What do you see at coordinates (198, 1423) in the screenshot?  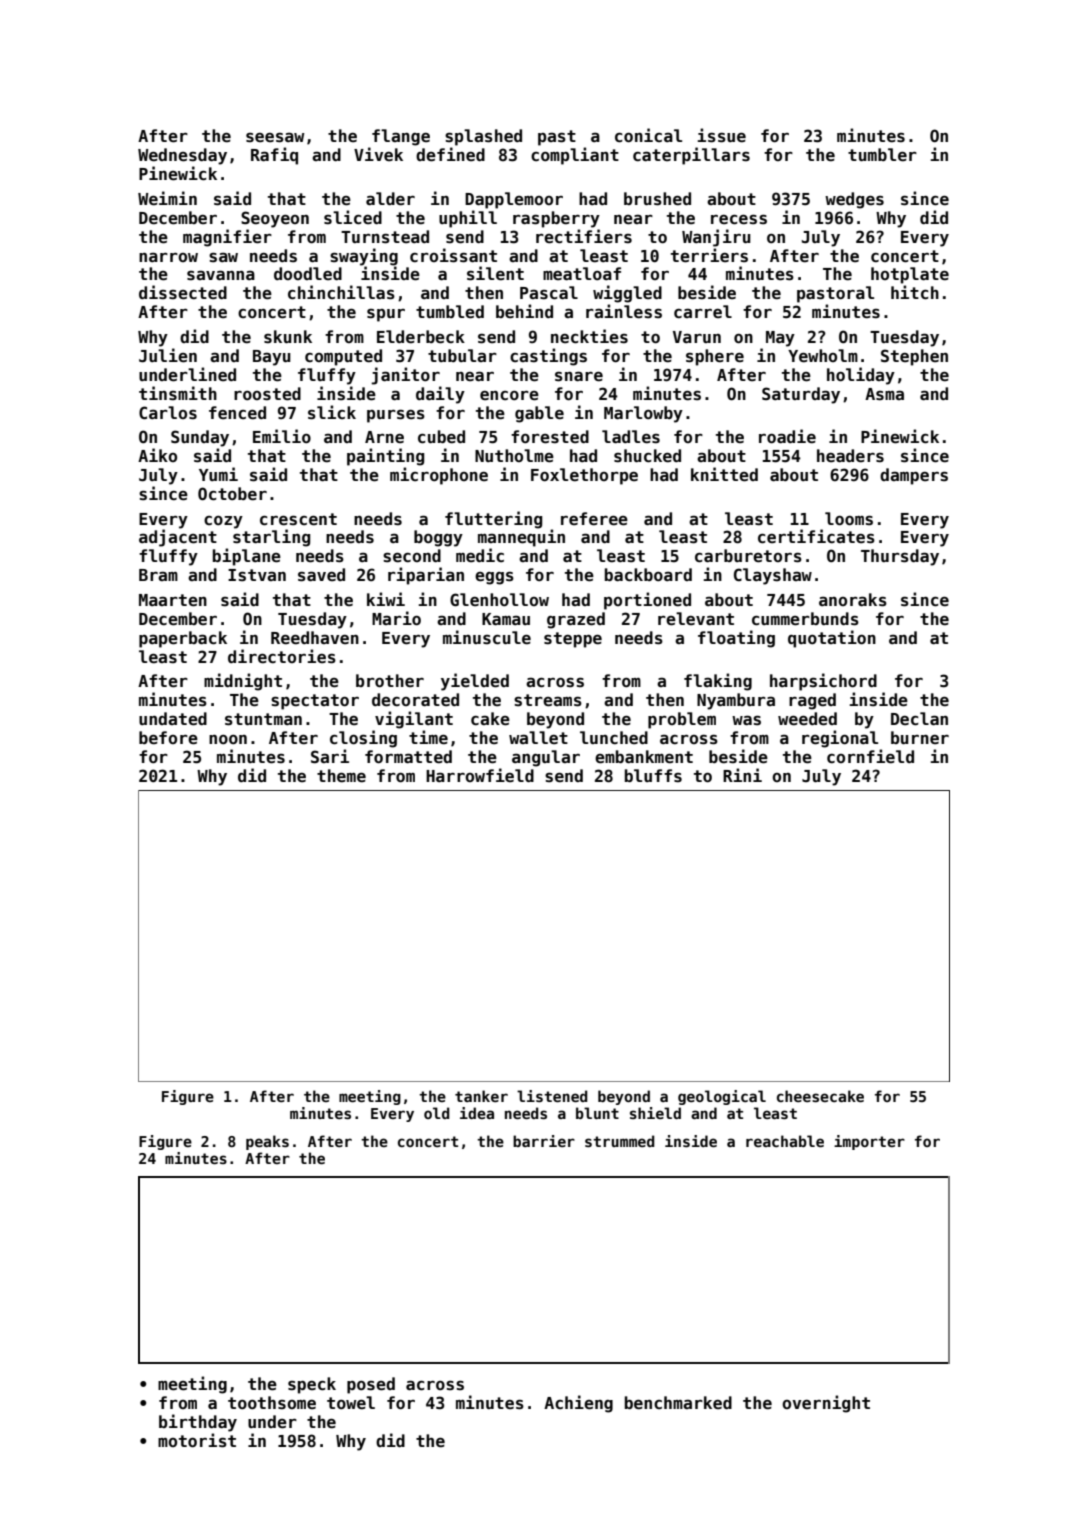 I see `birthday` at bounding box center [198, 1423].
